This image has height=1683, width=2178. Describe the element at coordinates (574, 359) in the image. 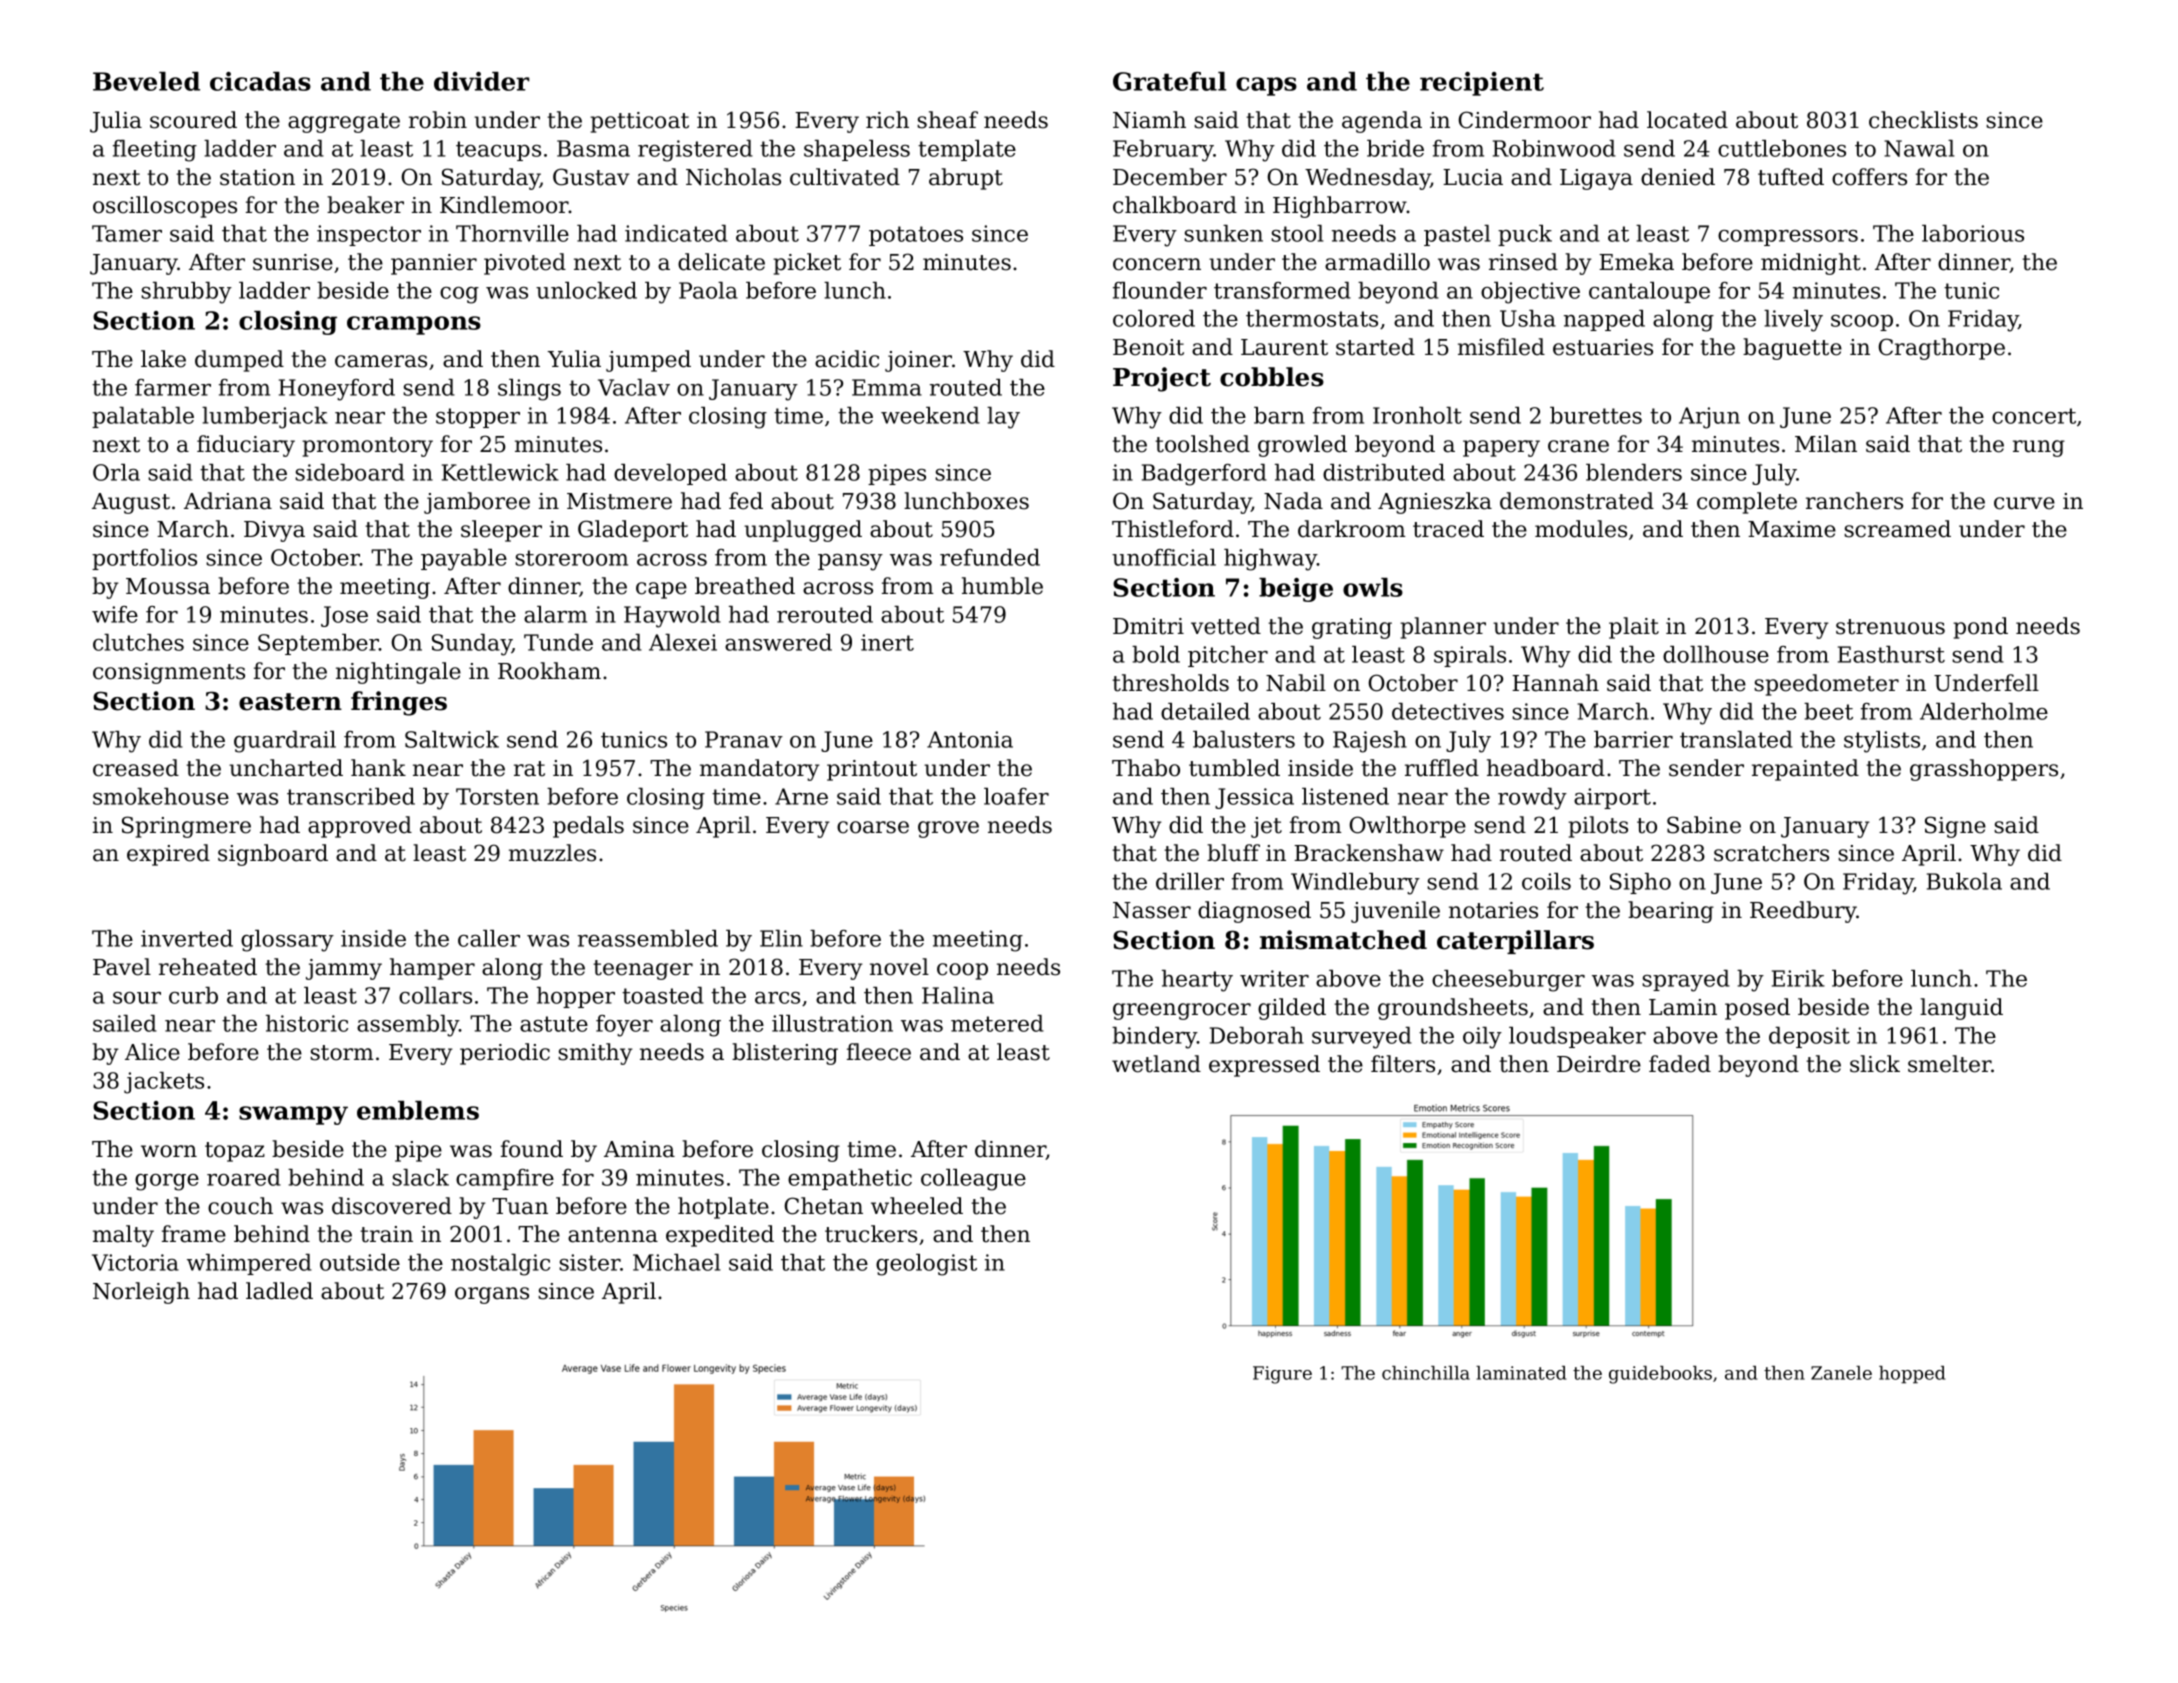

I see `Yulia` at that location.
